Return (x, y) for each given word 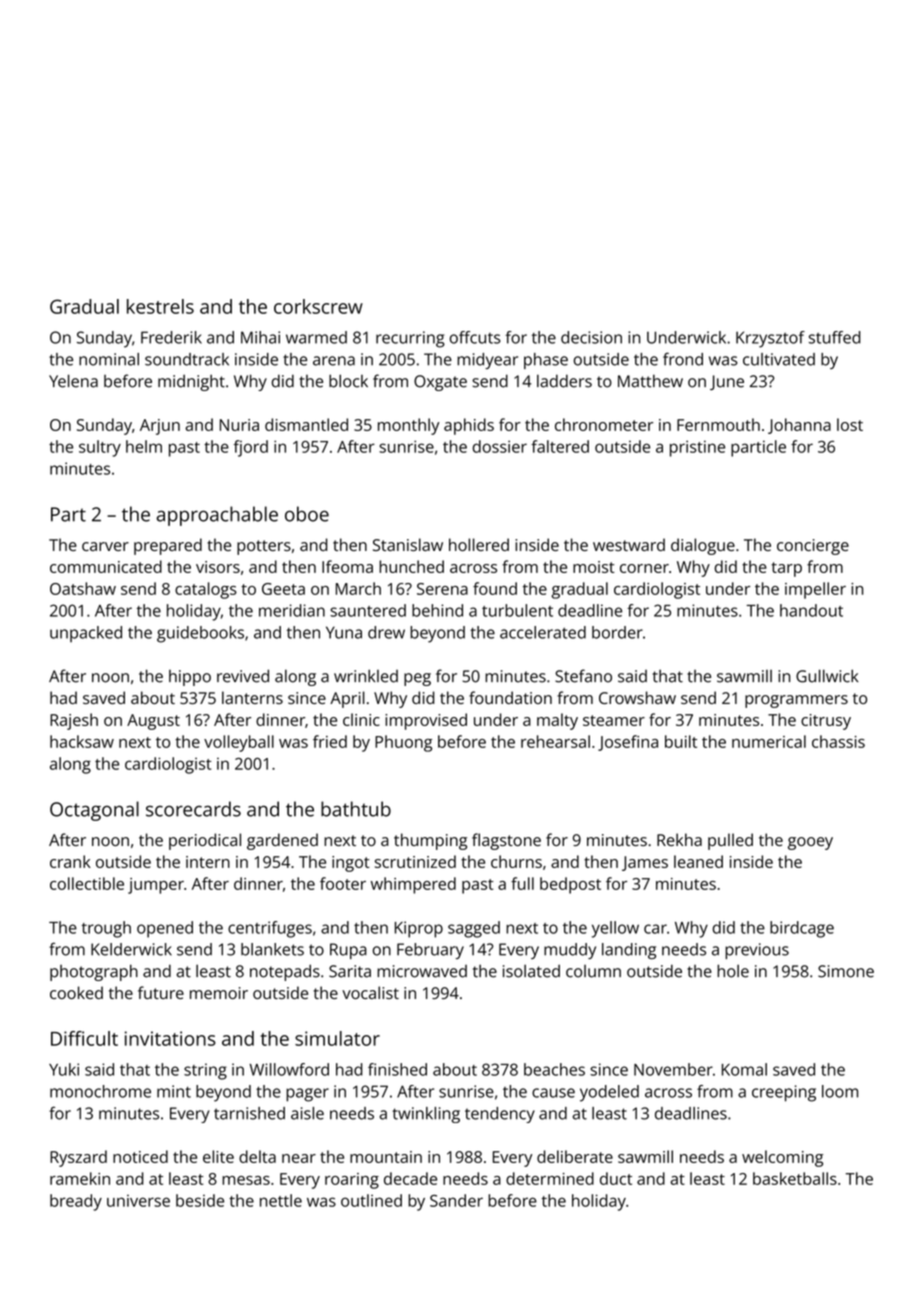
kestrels (160, 306)
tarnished (249, 1113)
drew (386, 632)
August (153, 722)
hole (733, 971)
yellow (615, 929)
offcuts (475, 337)
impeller (815, 590)
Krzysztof (770, 339)
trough (106, 929)
